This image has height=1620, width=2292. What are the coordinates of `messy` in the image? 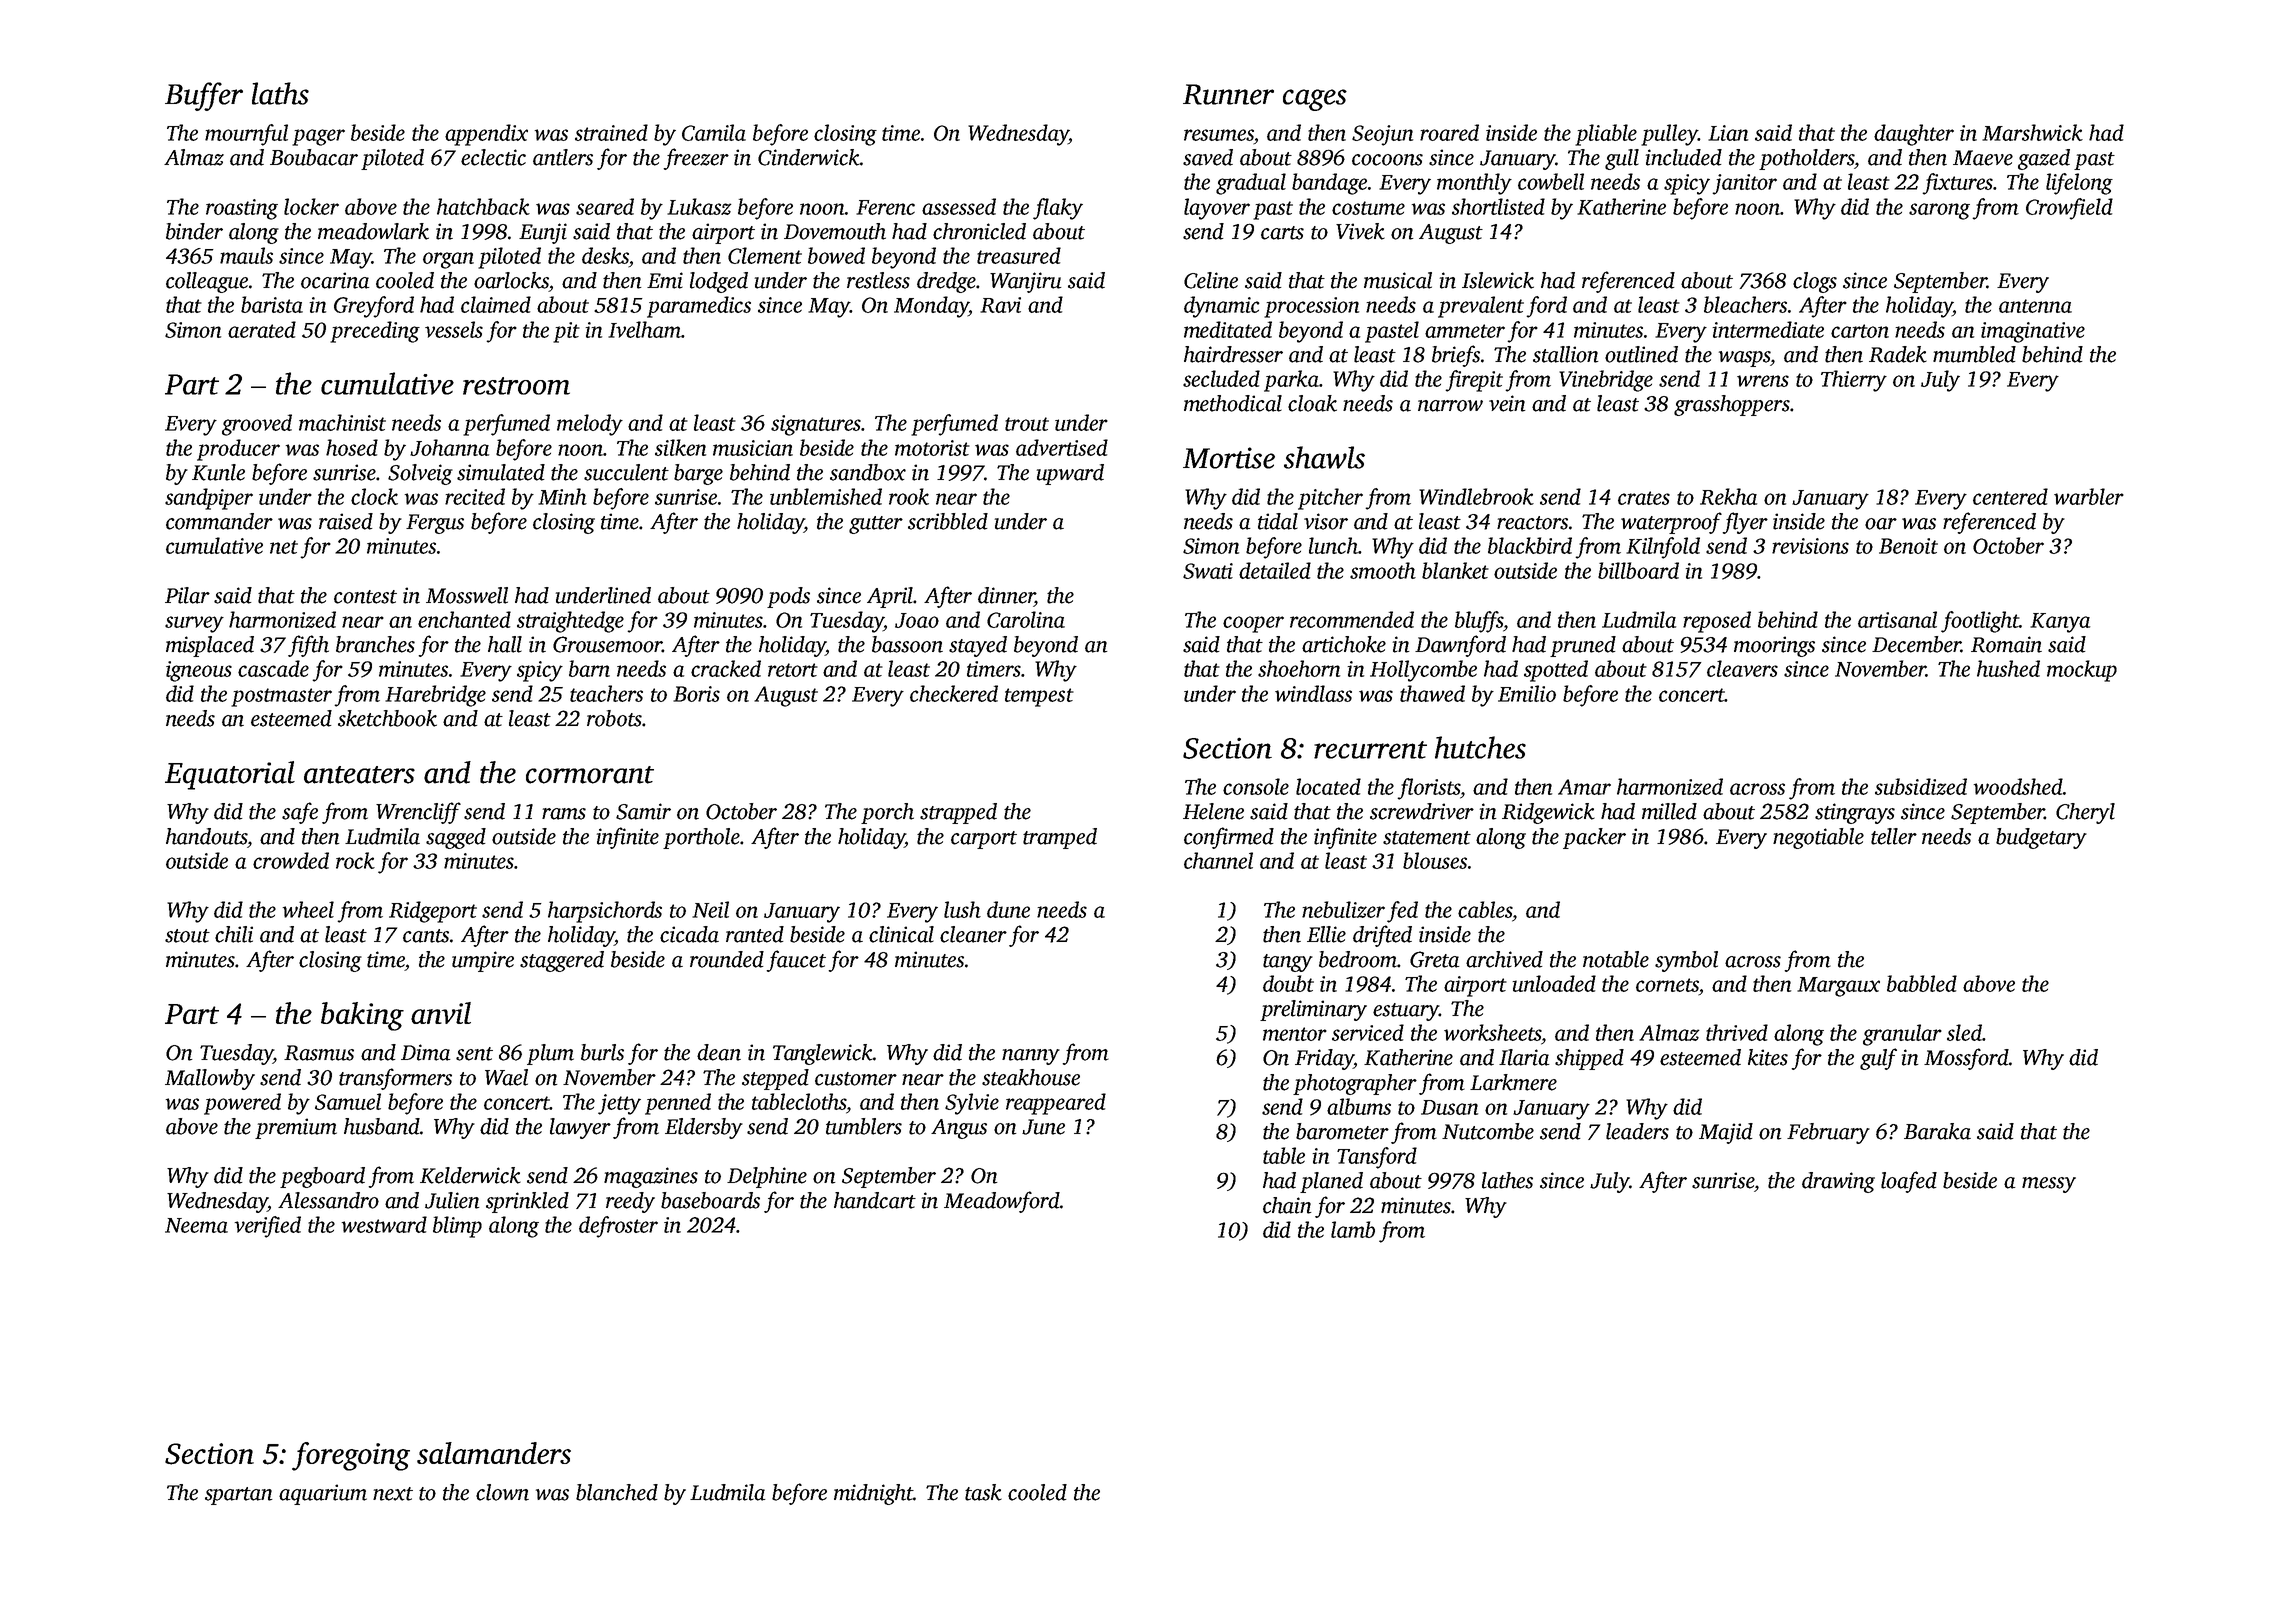 It's located at (2049, 1185).
